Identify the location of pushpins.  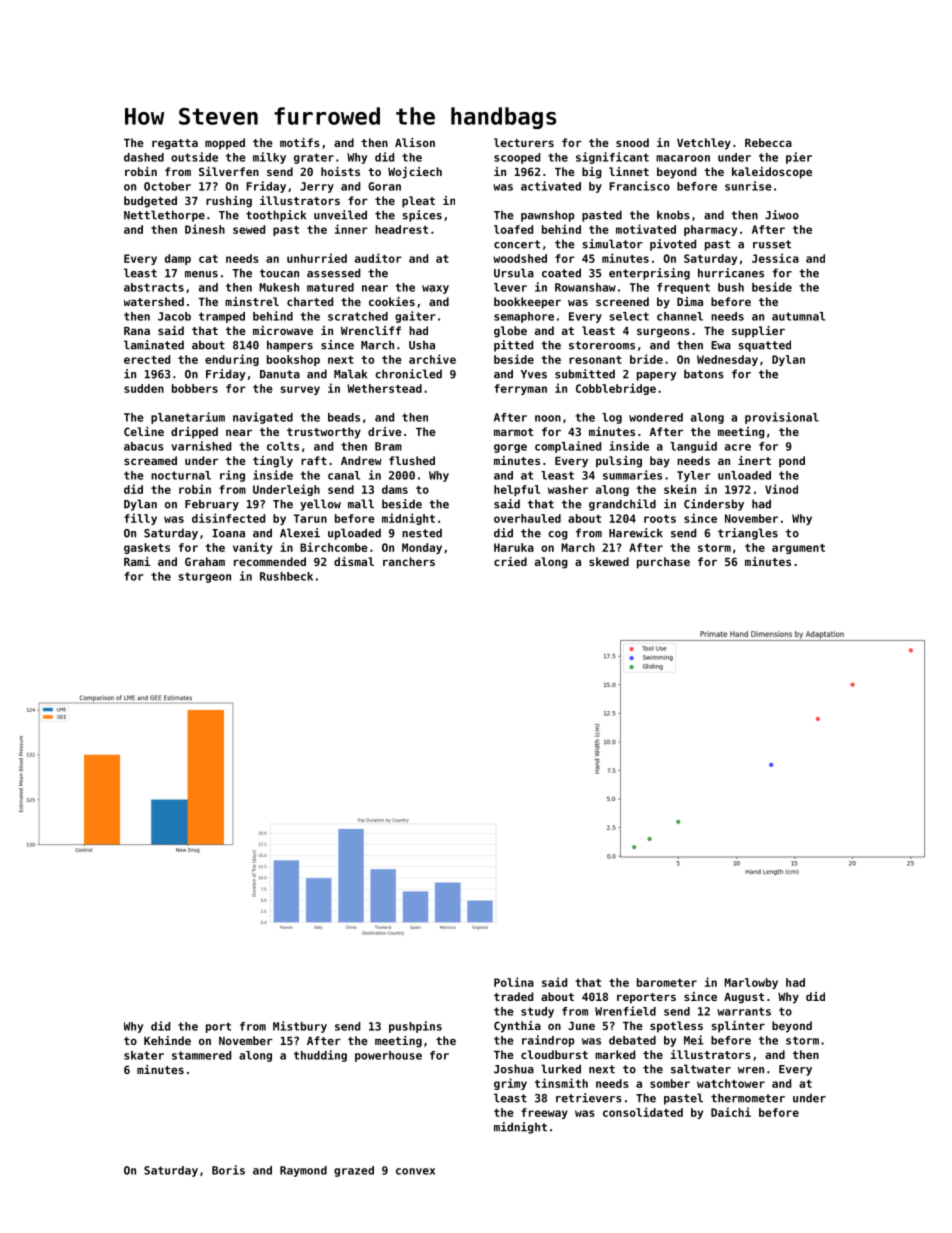
(415, 1027).
